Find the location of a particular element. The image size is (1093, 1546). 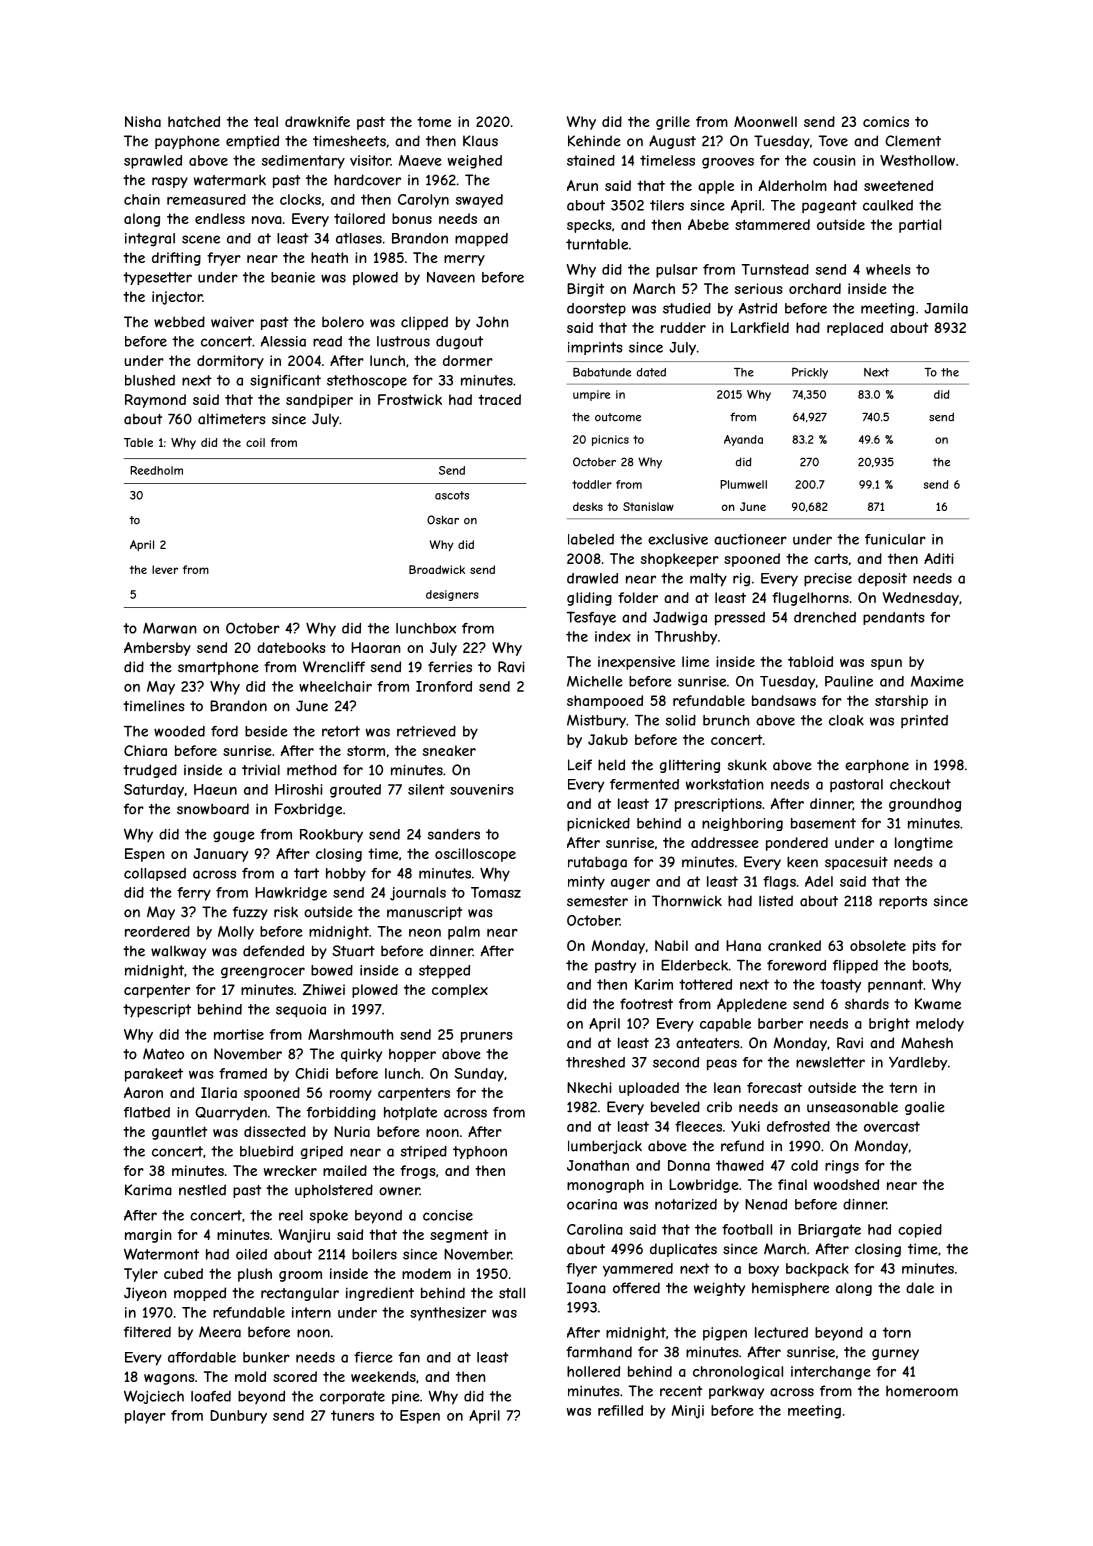

complex is located at coordinates (460, 991).
